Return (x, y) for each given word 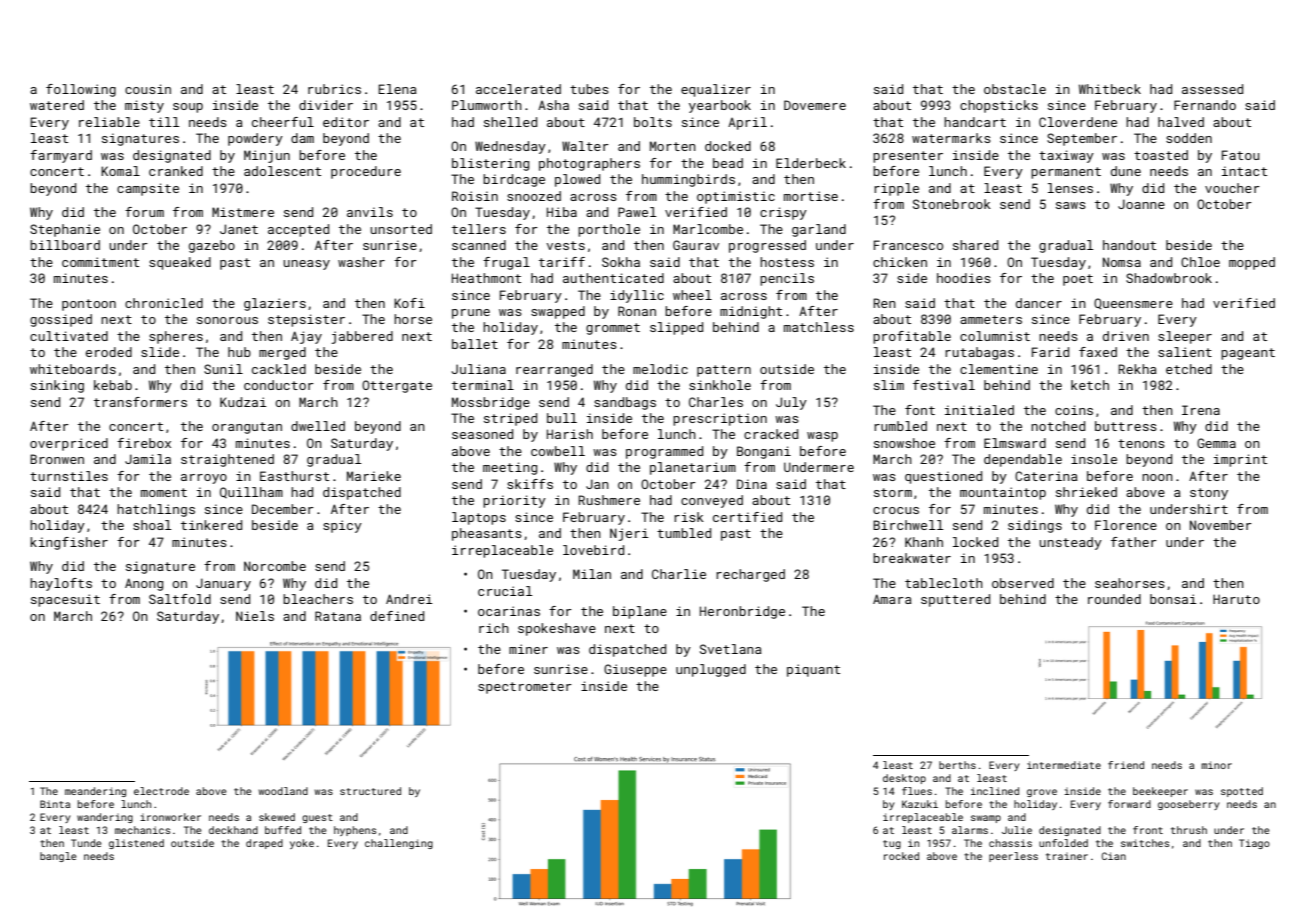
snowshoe (904, 443)
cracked (771, 434)
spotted (1242, 792)
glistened (136, 844)
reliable (109, 122)
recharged (750, 575)
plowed (577, 180)
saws (1071, 205)
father (1134, 542)
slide (160, 352)
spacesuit (65, 600)
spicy (342, 526)
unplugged (711, 670)
